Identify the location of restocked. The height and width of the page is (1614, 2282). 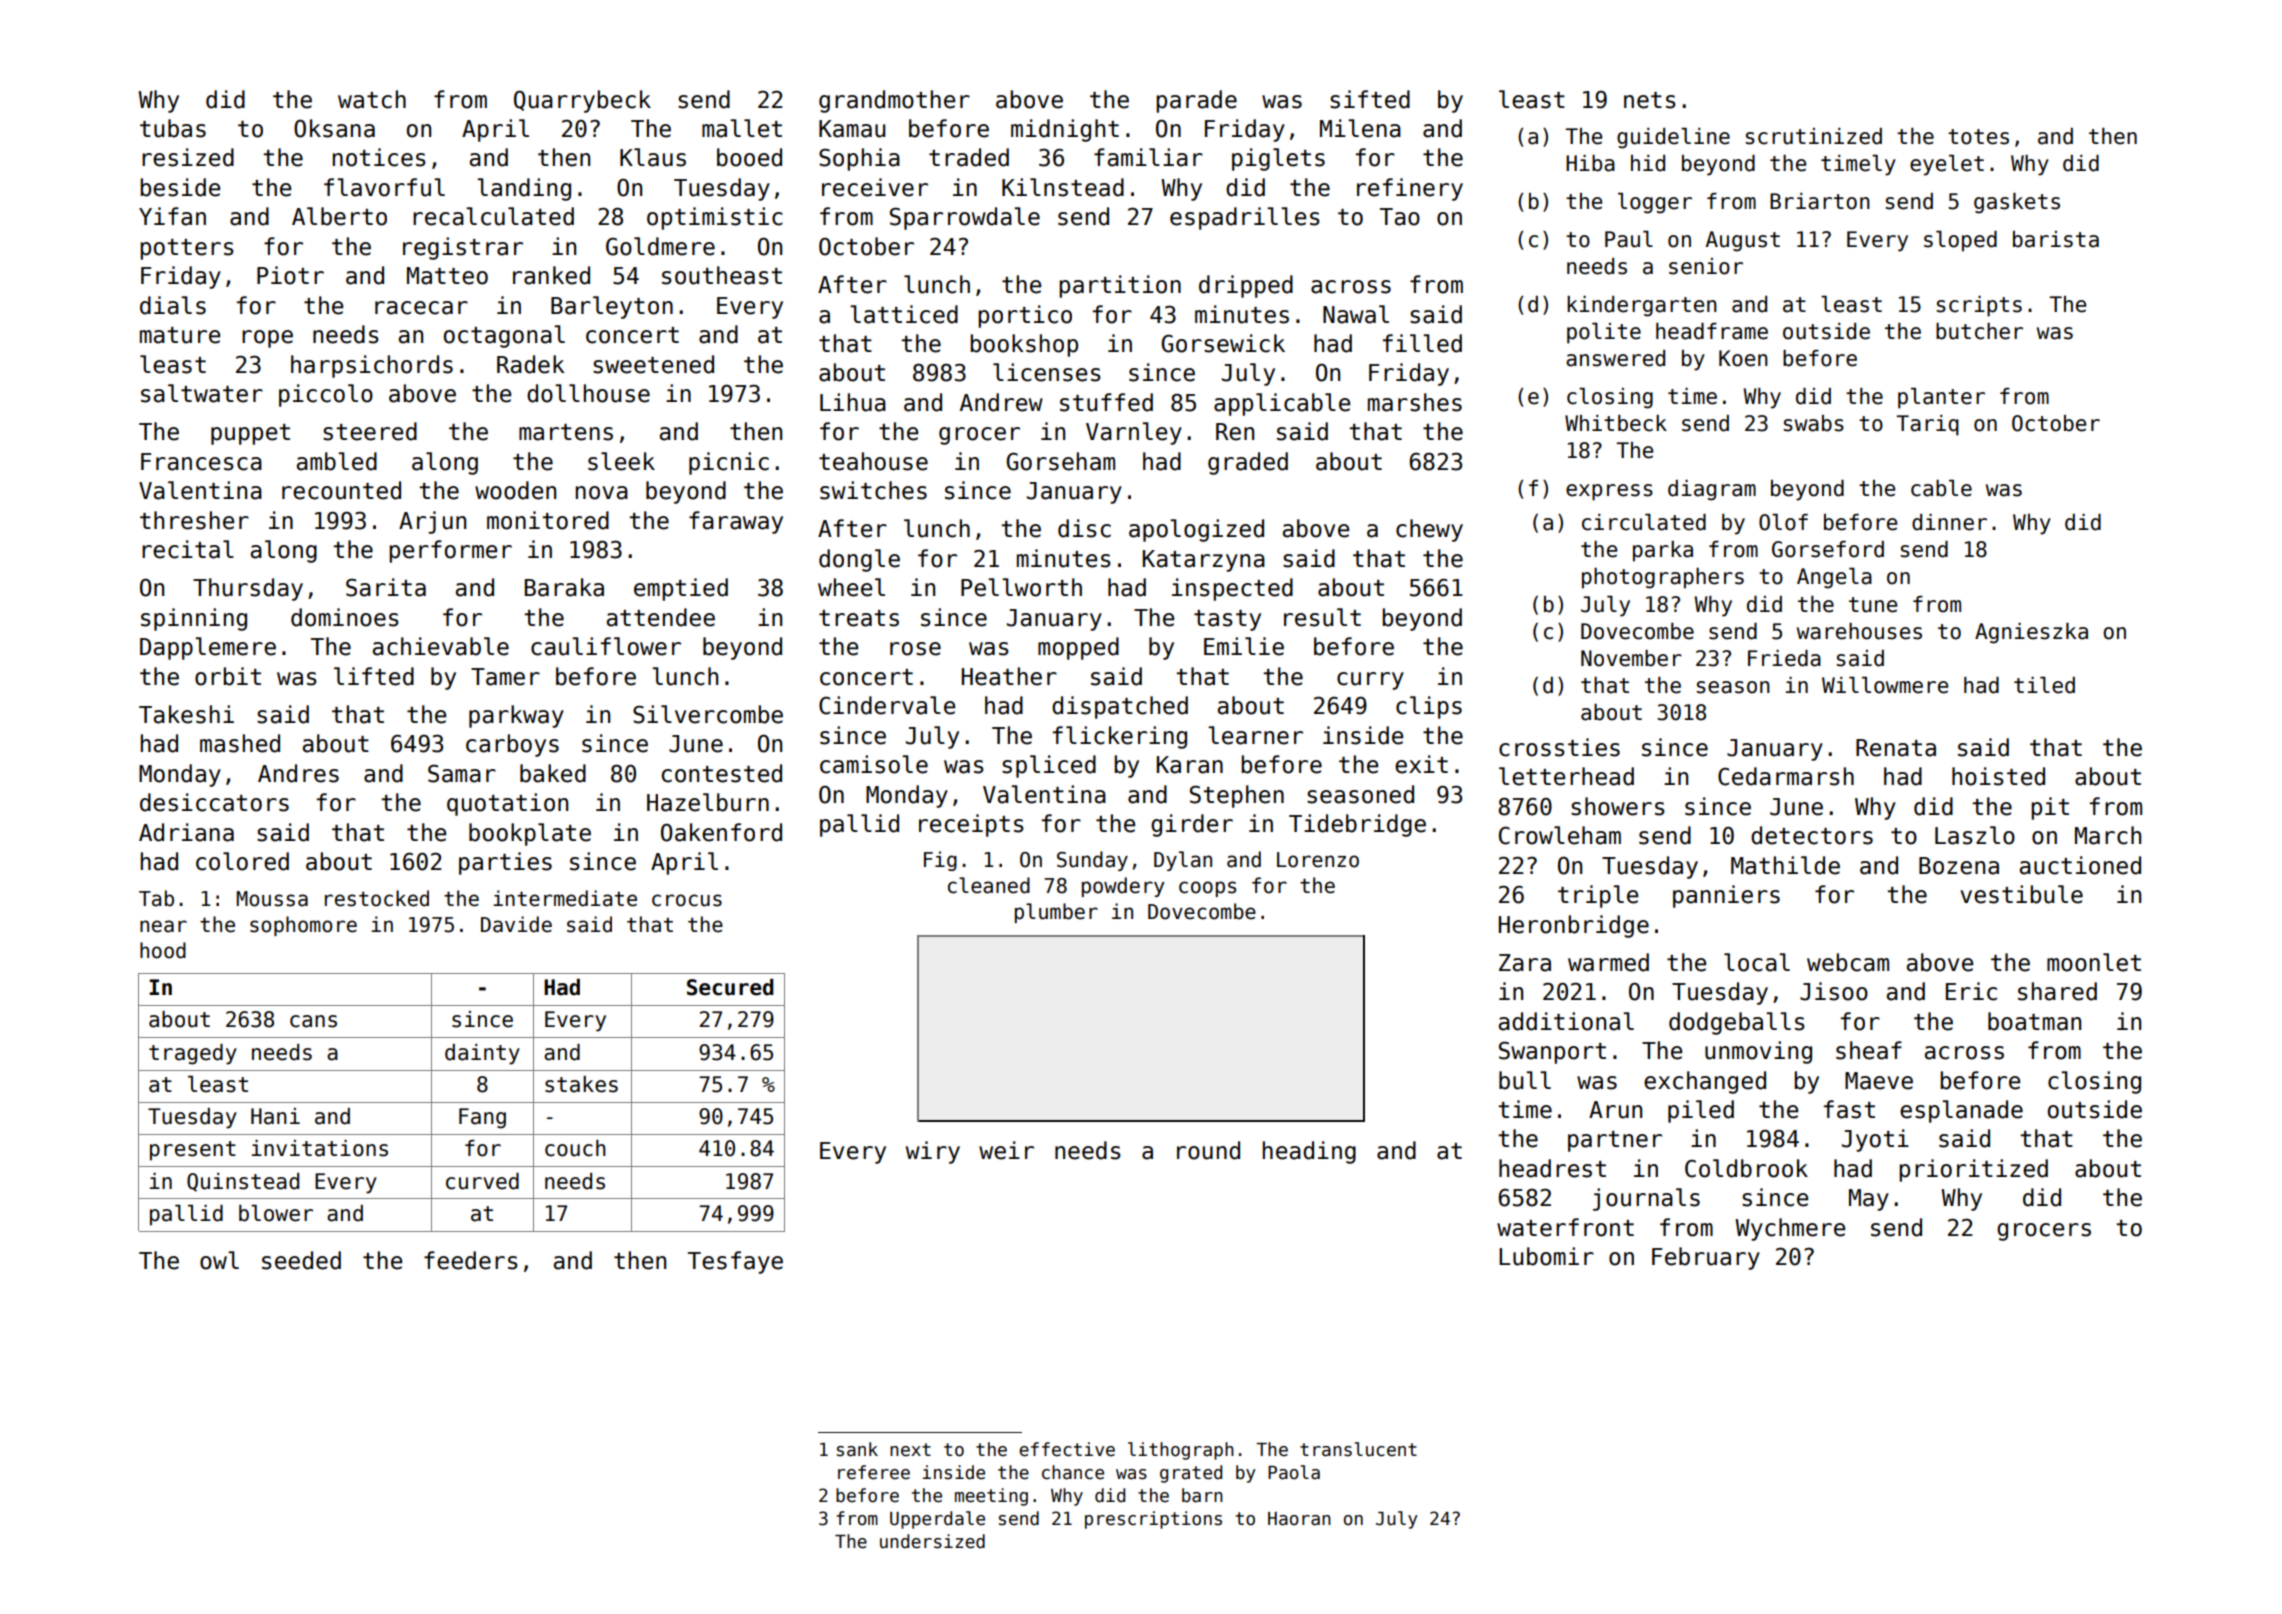
(377, 898).
